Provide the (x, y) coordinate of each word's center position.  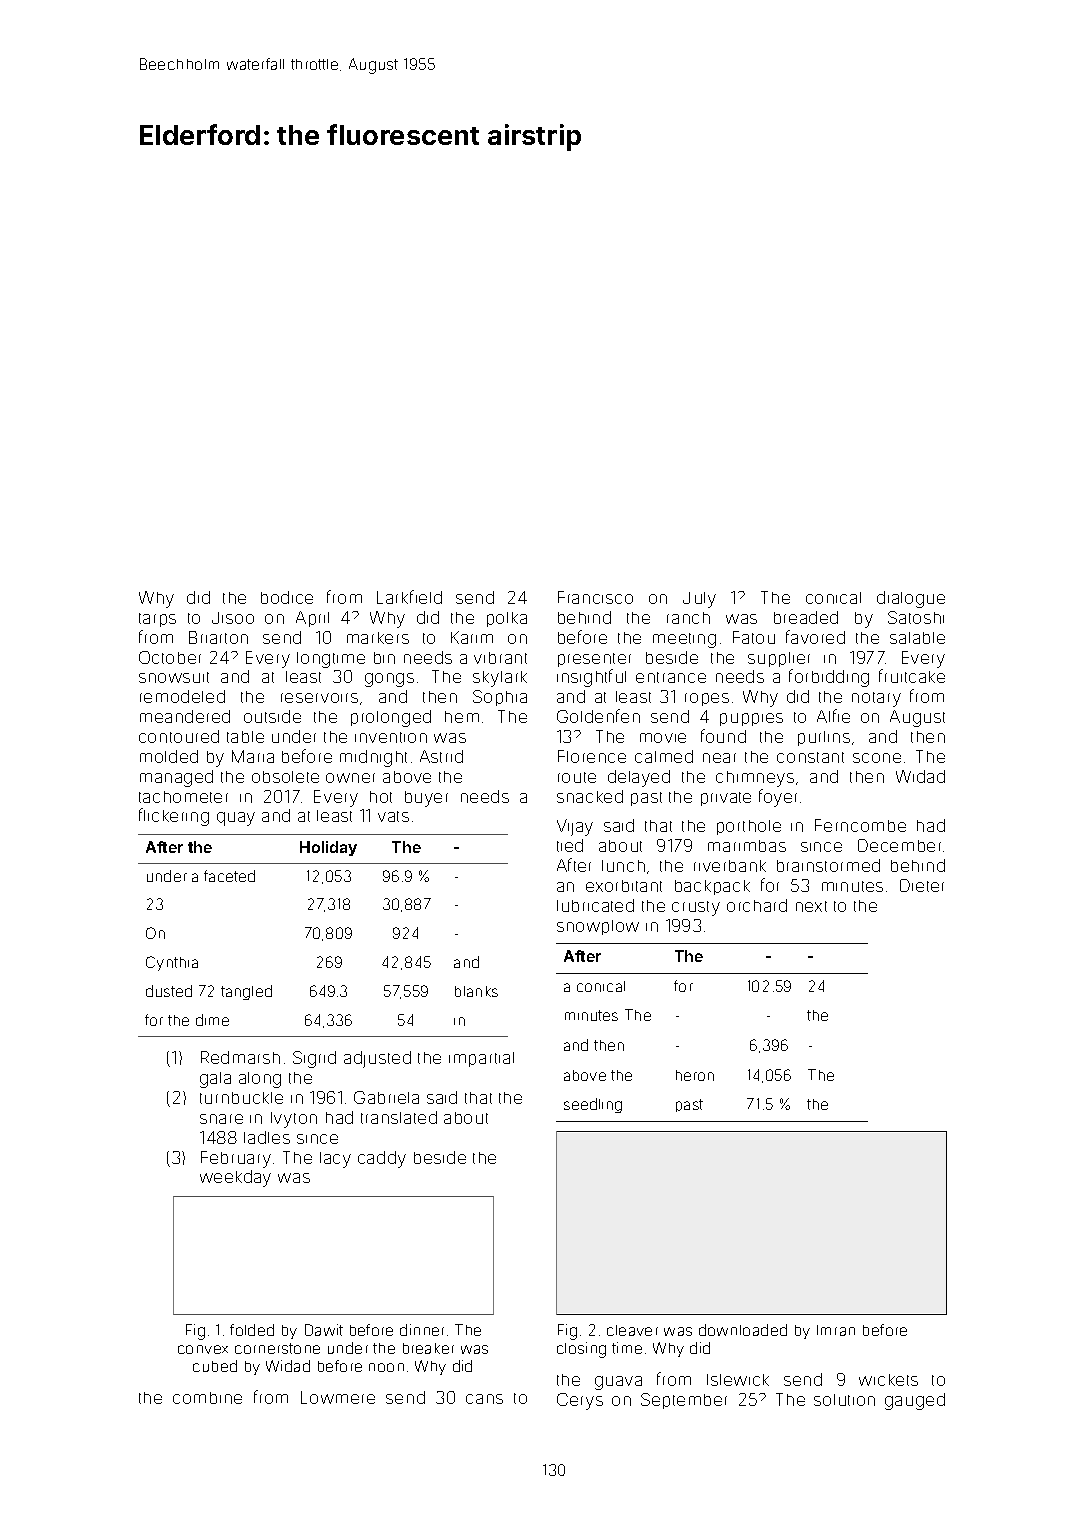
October (170, 657)
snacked (590, 796)
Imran (836, 1330)
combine (207, 1398)
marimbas (747, 846)
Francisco (595, 597)
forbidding (829, 678)
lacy (335, 1160)
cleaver (632, 1330)
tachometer (183, 797)
